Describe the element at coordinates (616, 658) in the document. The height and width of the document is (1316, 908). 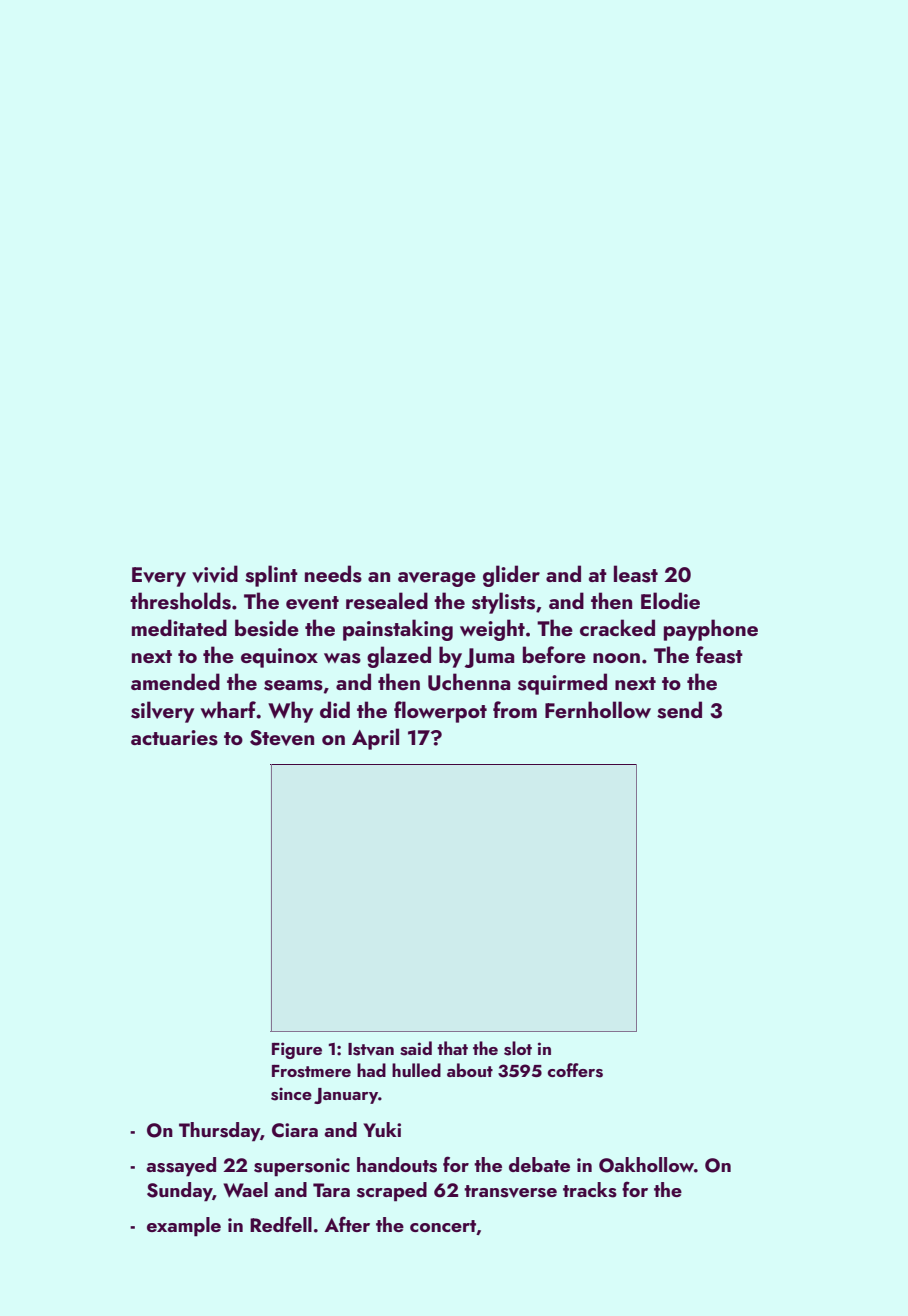
I see `noon` at that location.
